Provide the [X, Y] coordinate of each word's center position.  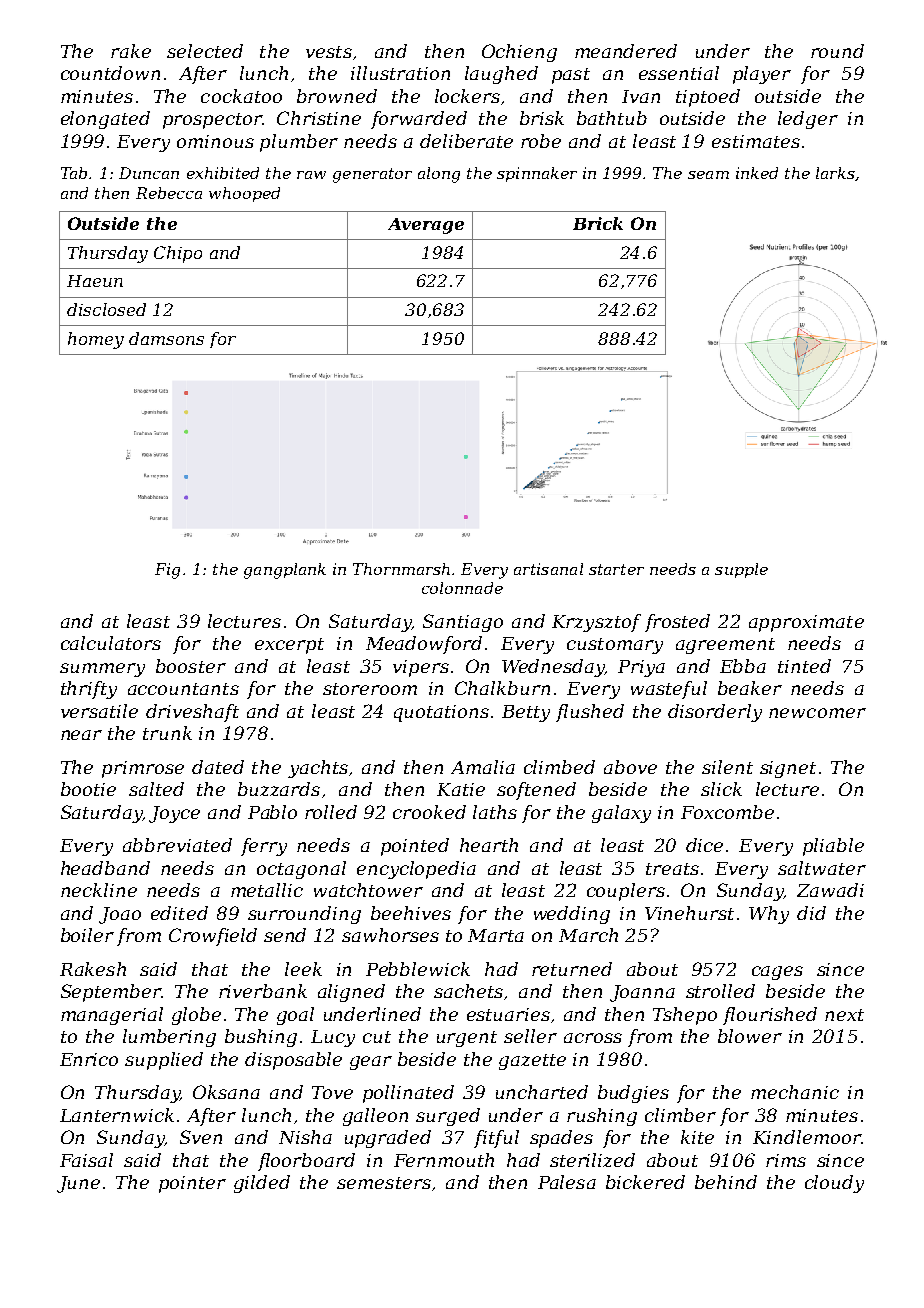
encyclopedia [416, 870]
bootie [88, 789]
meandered [626, 51]
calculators [111, 643]
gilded [262, 1184]
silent [727, 767]
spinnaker [537, 174]
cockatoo [241, 96]
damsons [166, 338]
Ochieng [519, 53]
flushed [590, 713]
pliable [833, 847]
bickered [645, 1182]
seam [708, 175]
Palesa [567, 1182]
